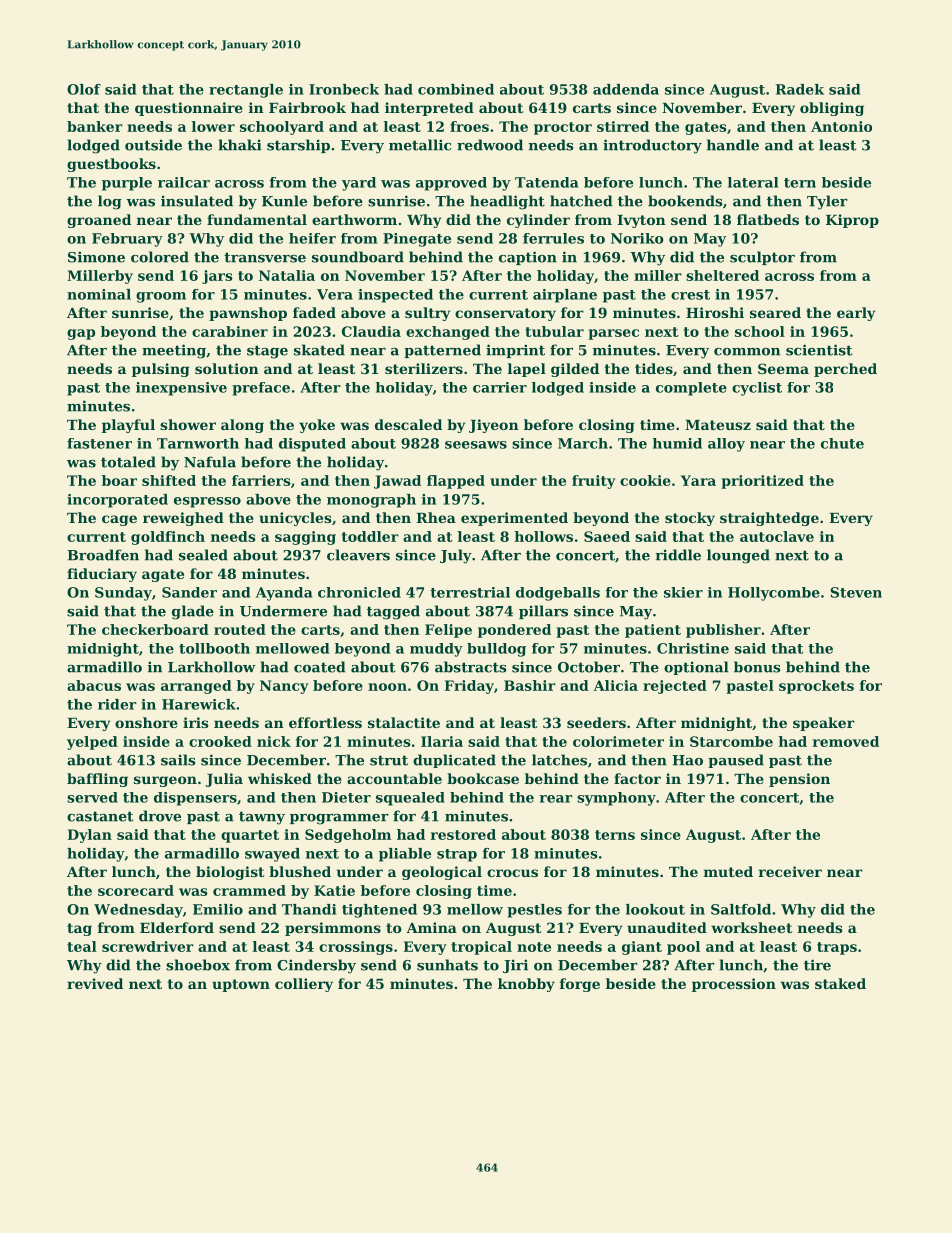 This image has width=952, height=1233. I want to click on addenda, so click(626, 89).
